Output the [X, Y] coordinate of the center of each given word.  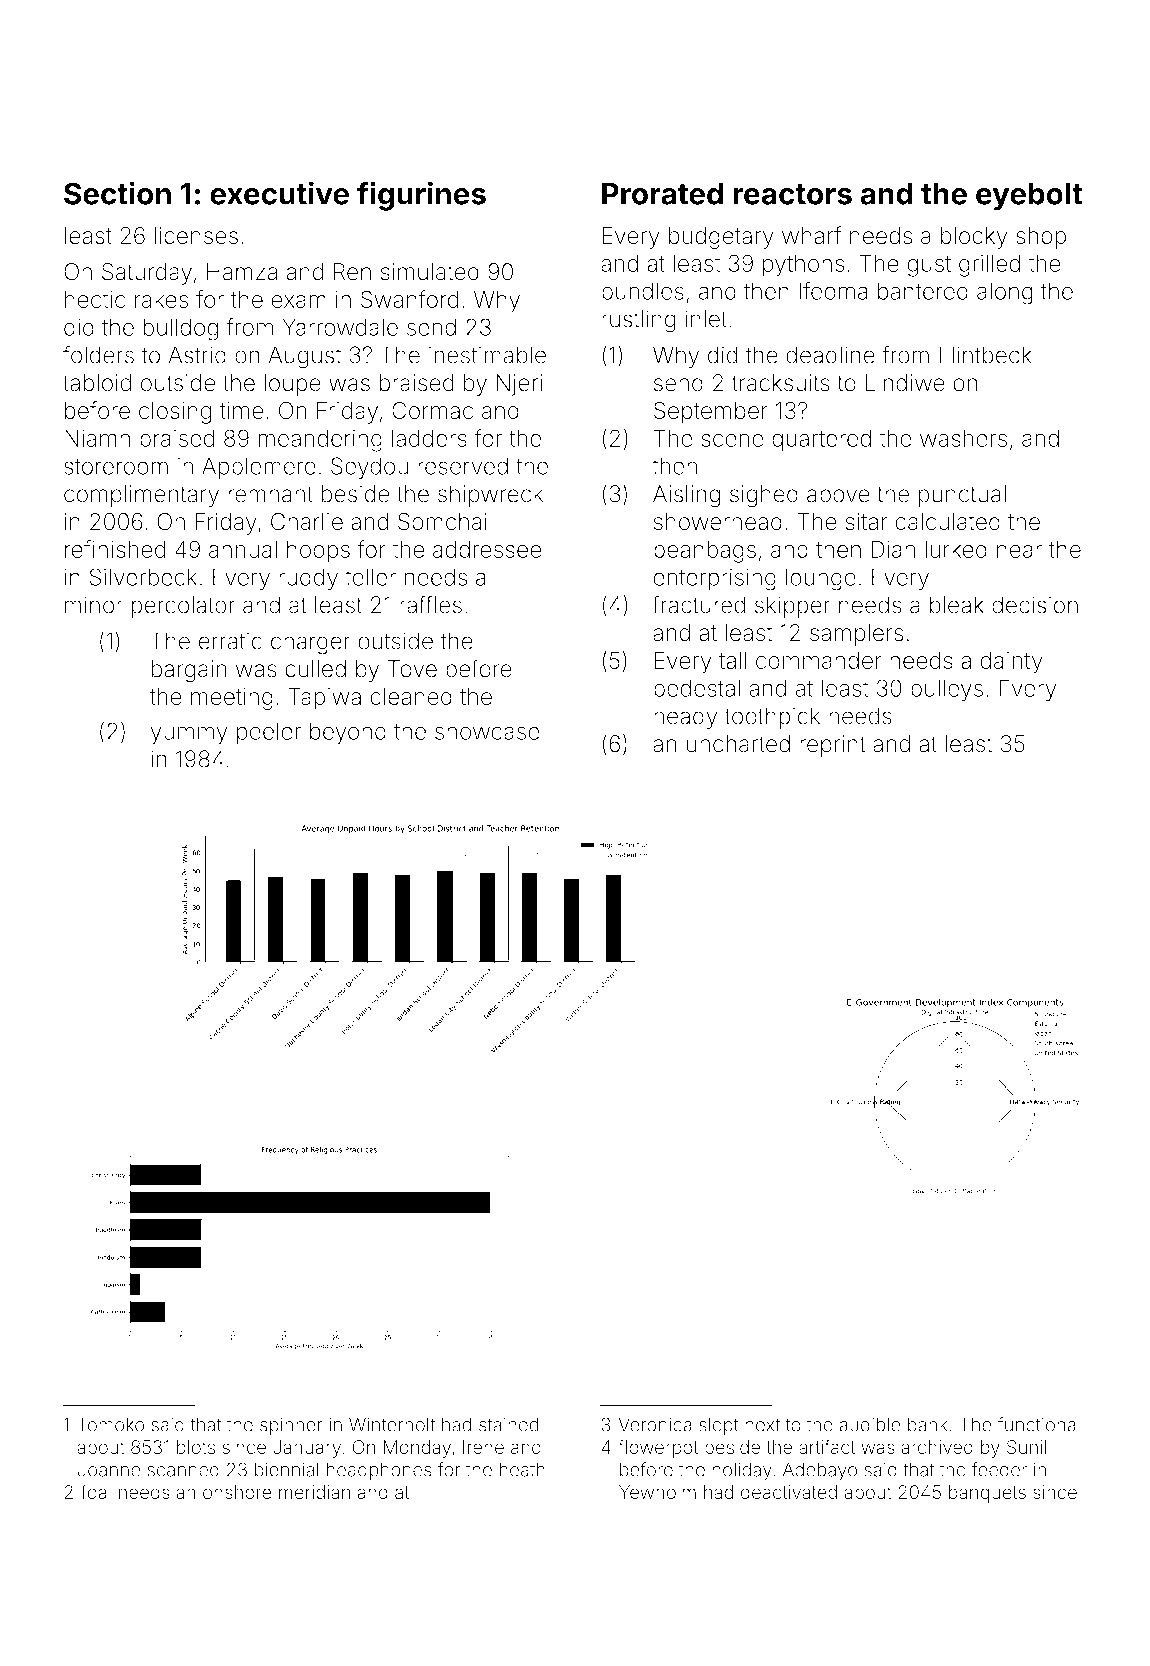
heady [685, 718]
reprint [832, 746]
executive [279, 193]
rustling [639, 321]
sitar [866, 522]
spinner [291, 1426]
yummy [189, 735]
